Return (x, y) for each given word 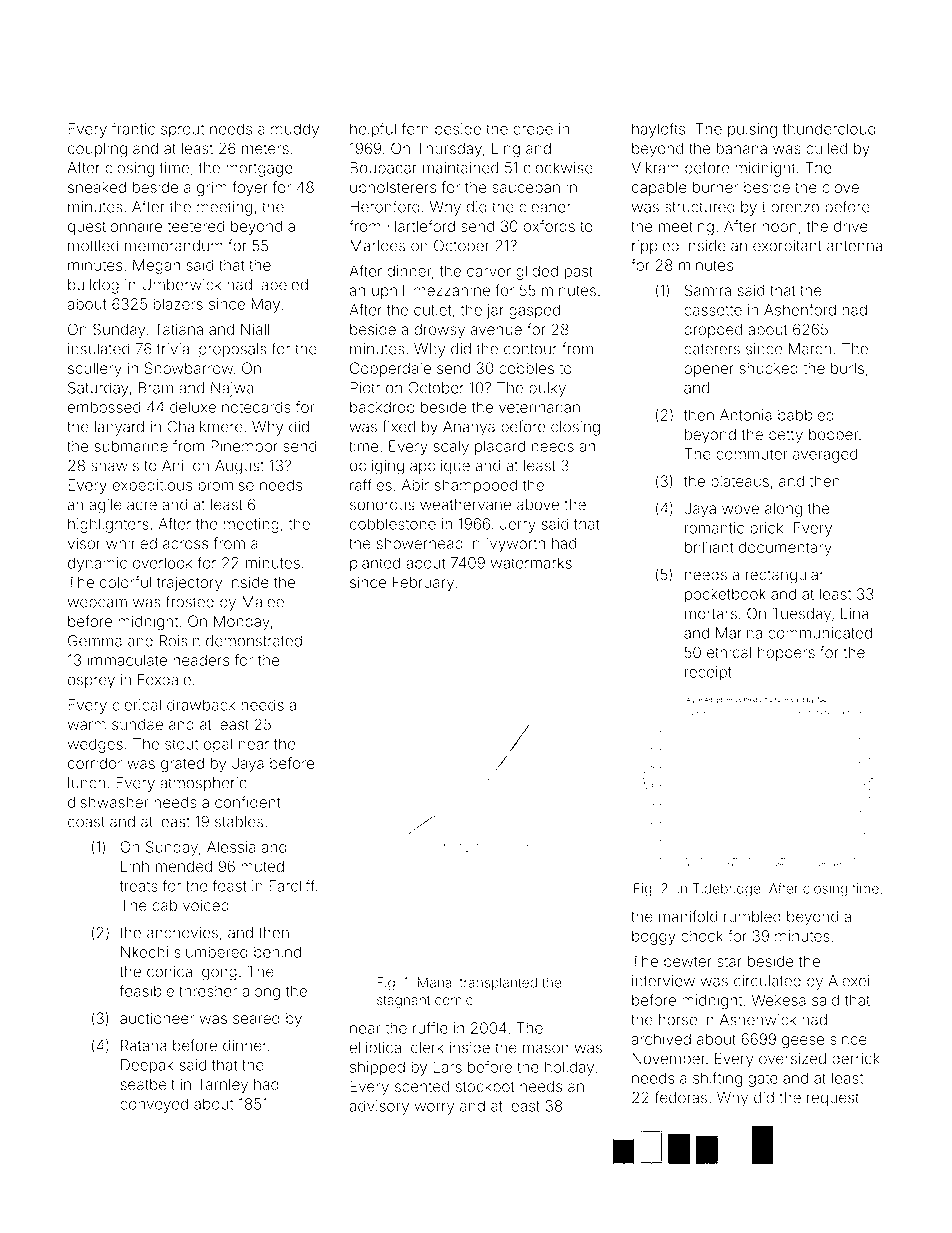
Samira (708, 290)
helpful (373, 130)
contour (530, 349)
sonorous (382, 506)
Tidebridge (726, 890)
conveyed (154, 1105)
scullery (95, 369)
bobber (833, 435)
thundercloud (829, 129)
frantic (133, 128)
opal (218, 745)
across (185, 545)
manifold (688, 916)
